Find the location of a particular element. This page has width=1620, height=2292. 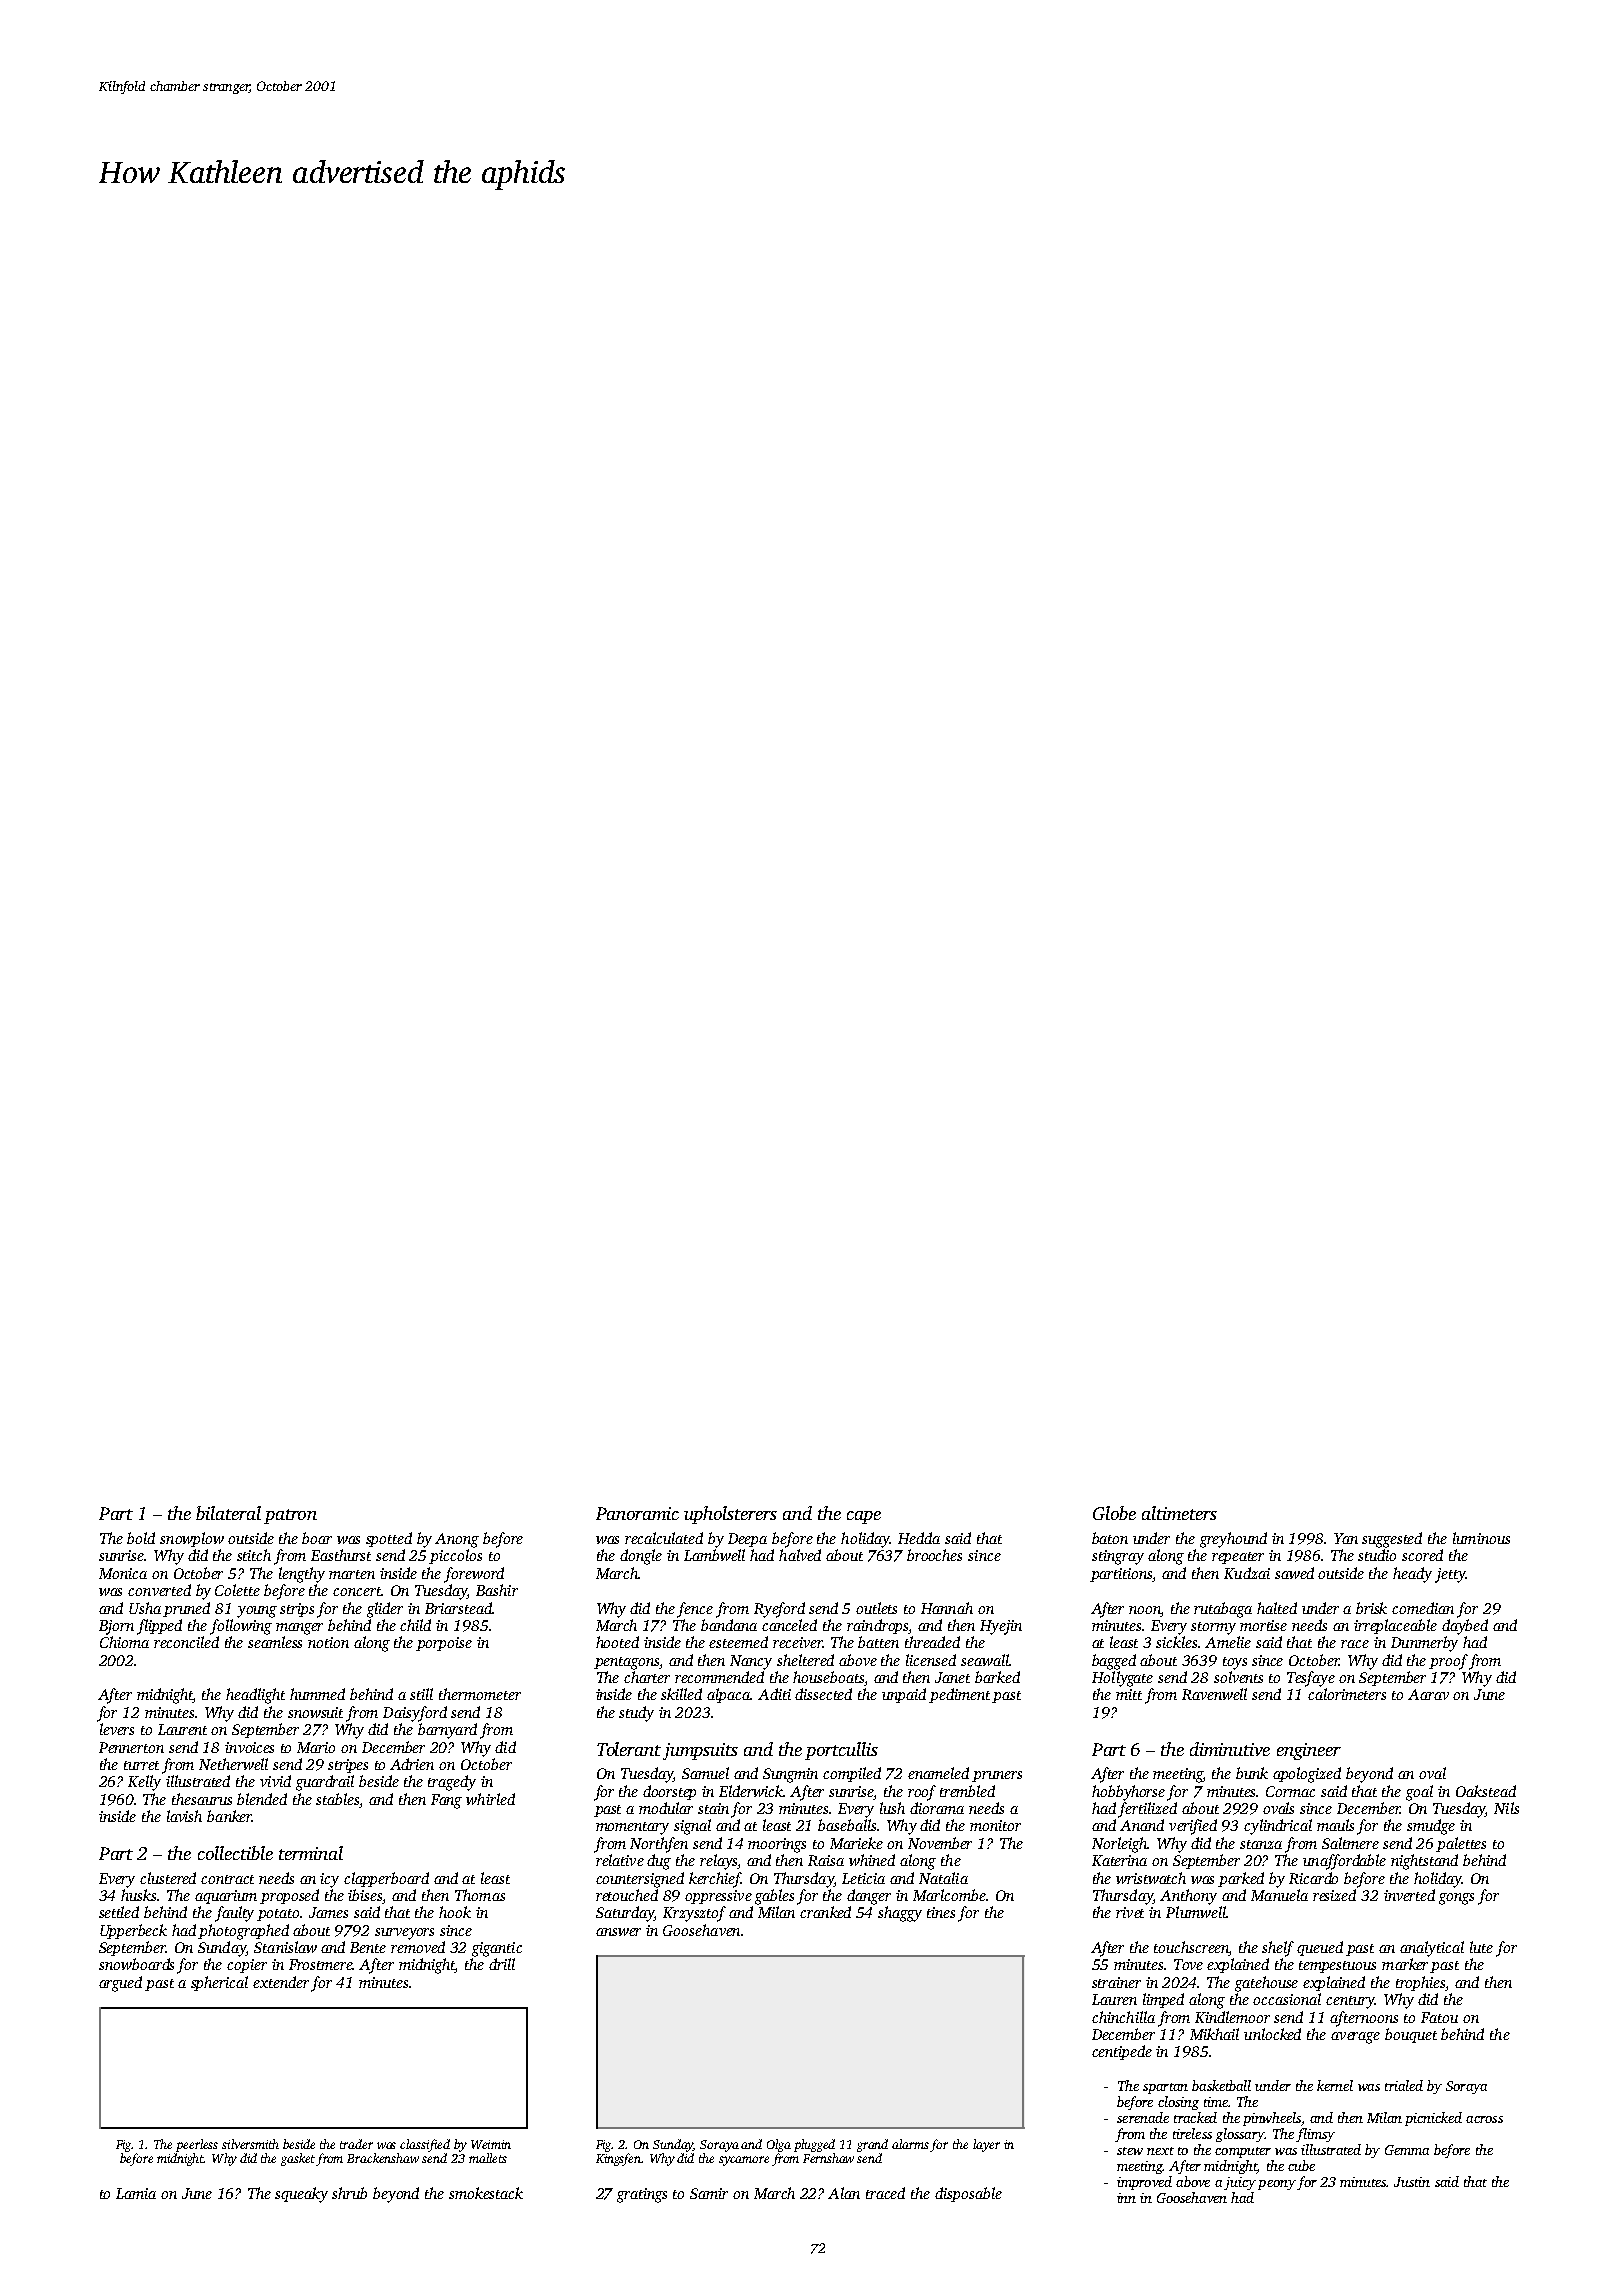

serenade is located at coordinates (1143, 2117).
